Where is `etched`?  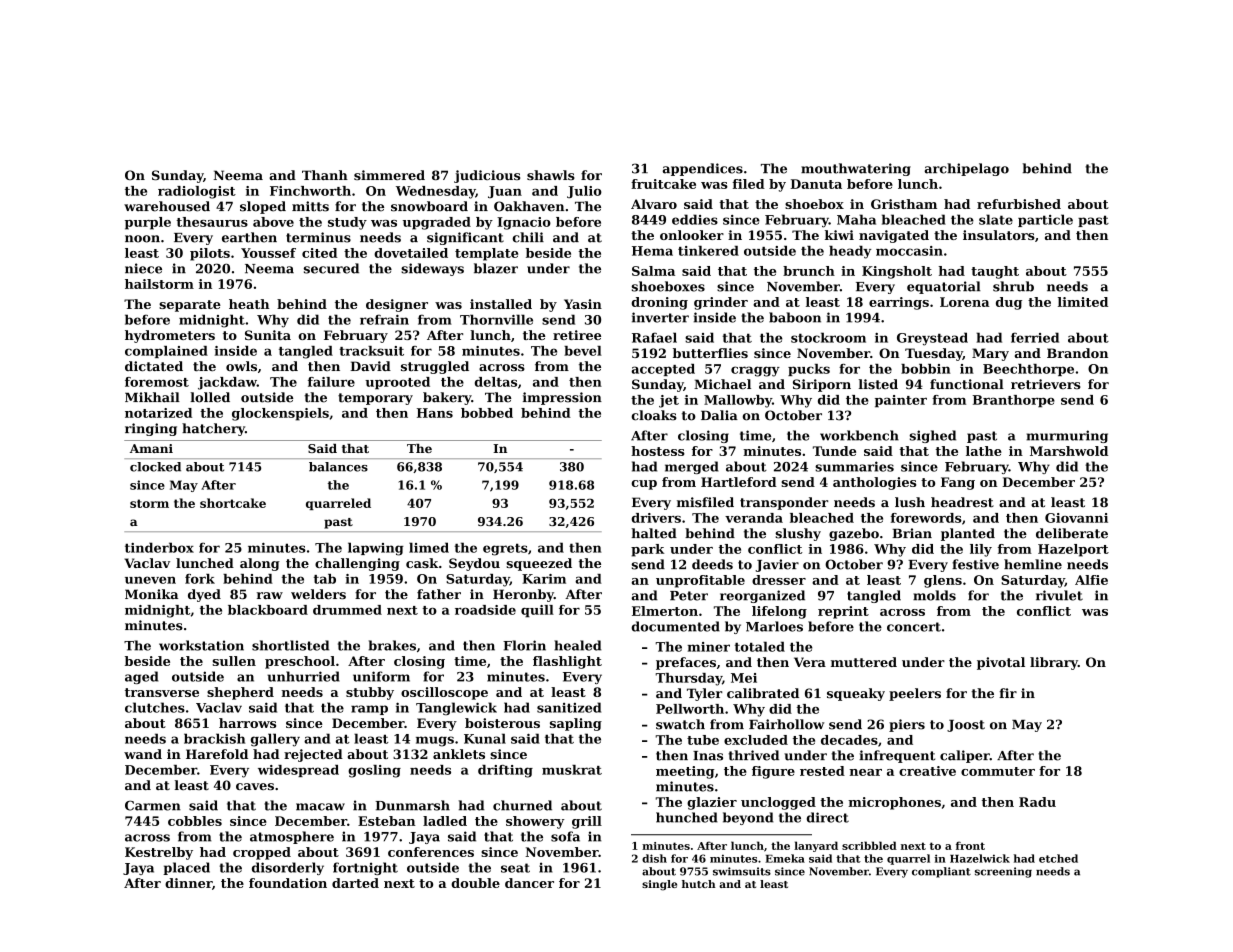
etched is located at coordinates (1058, 858).
